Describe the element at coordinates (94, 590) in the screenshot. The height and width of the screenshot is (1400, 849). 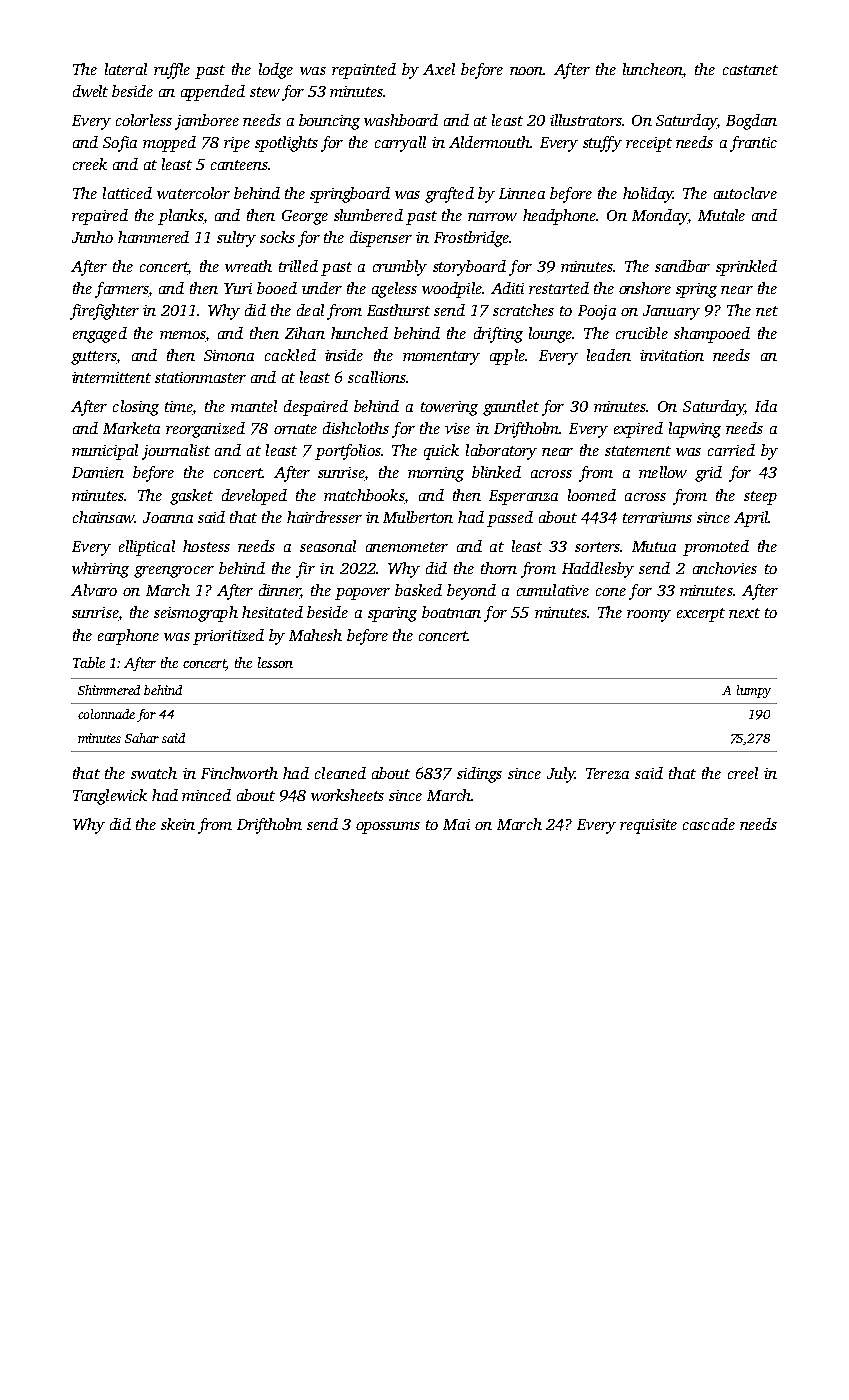
I see `Alvaro` at that location.
